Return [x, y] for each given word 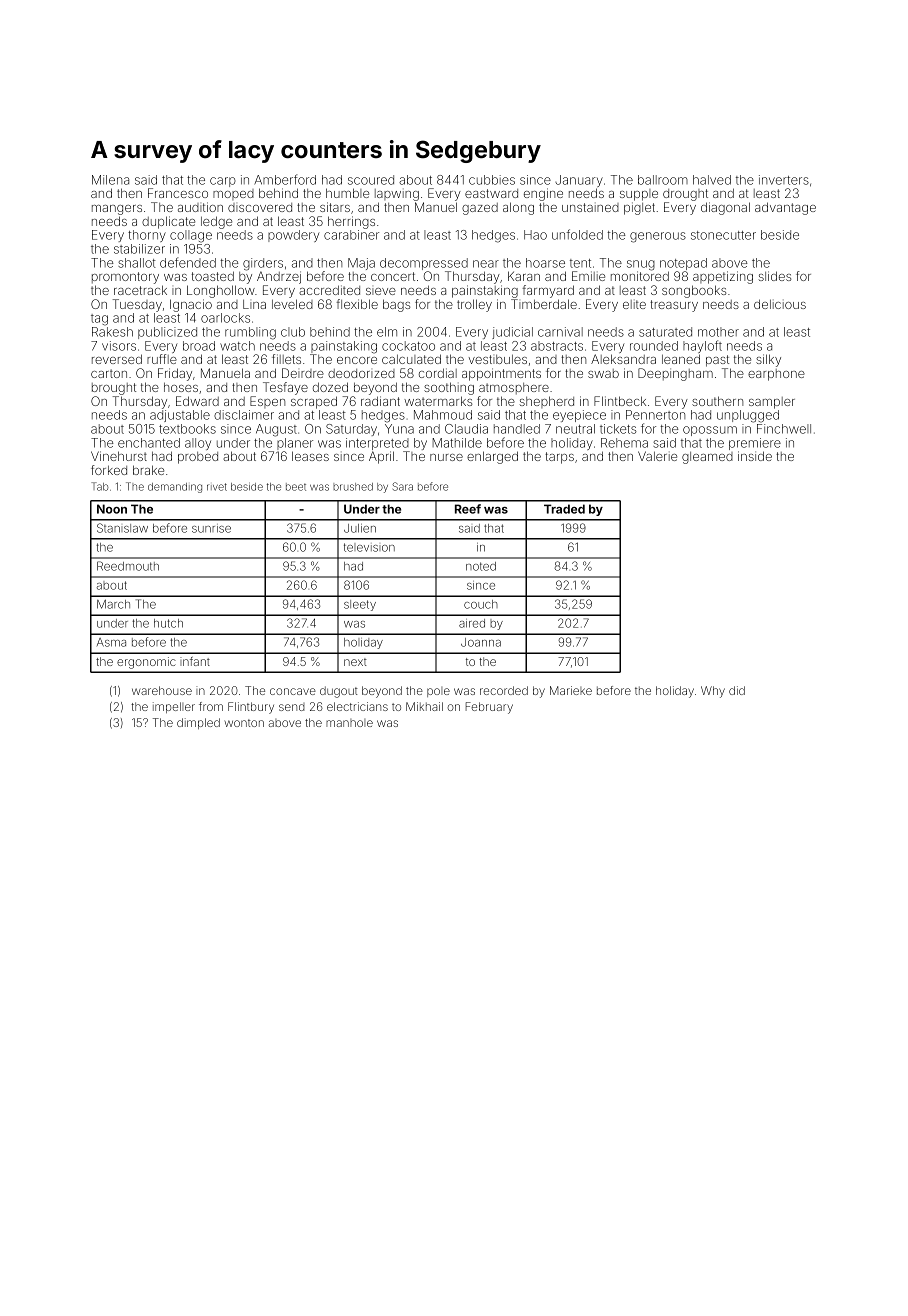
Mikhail [424, 706]
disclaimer [244, 415]
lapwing [397, 195]
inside [755, 456]
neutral [575, 429]
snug [641, 265]
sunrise [211, 528]
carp [223, 182]
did [737, 690]
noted [481, 566]
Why [713, 692]
